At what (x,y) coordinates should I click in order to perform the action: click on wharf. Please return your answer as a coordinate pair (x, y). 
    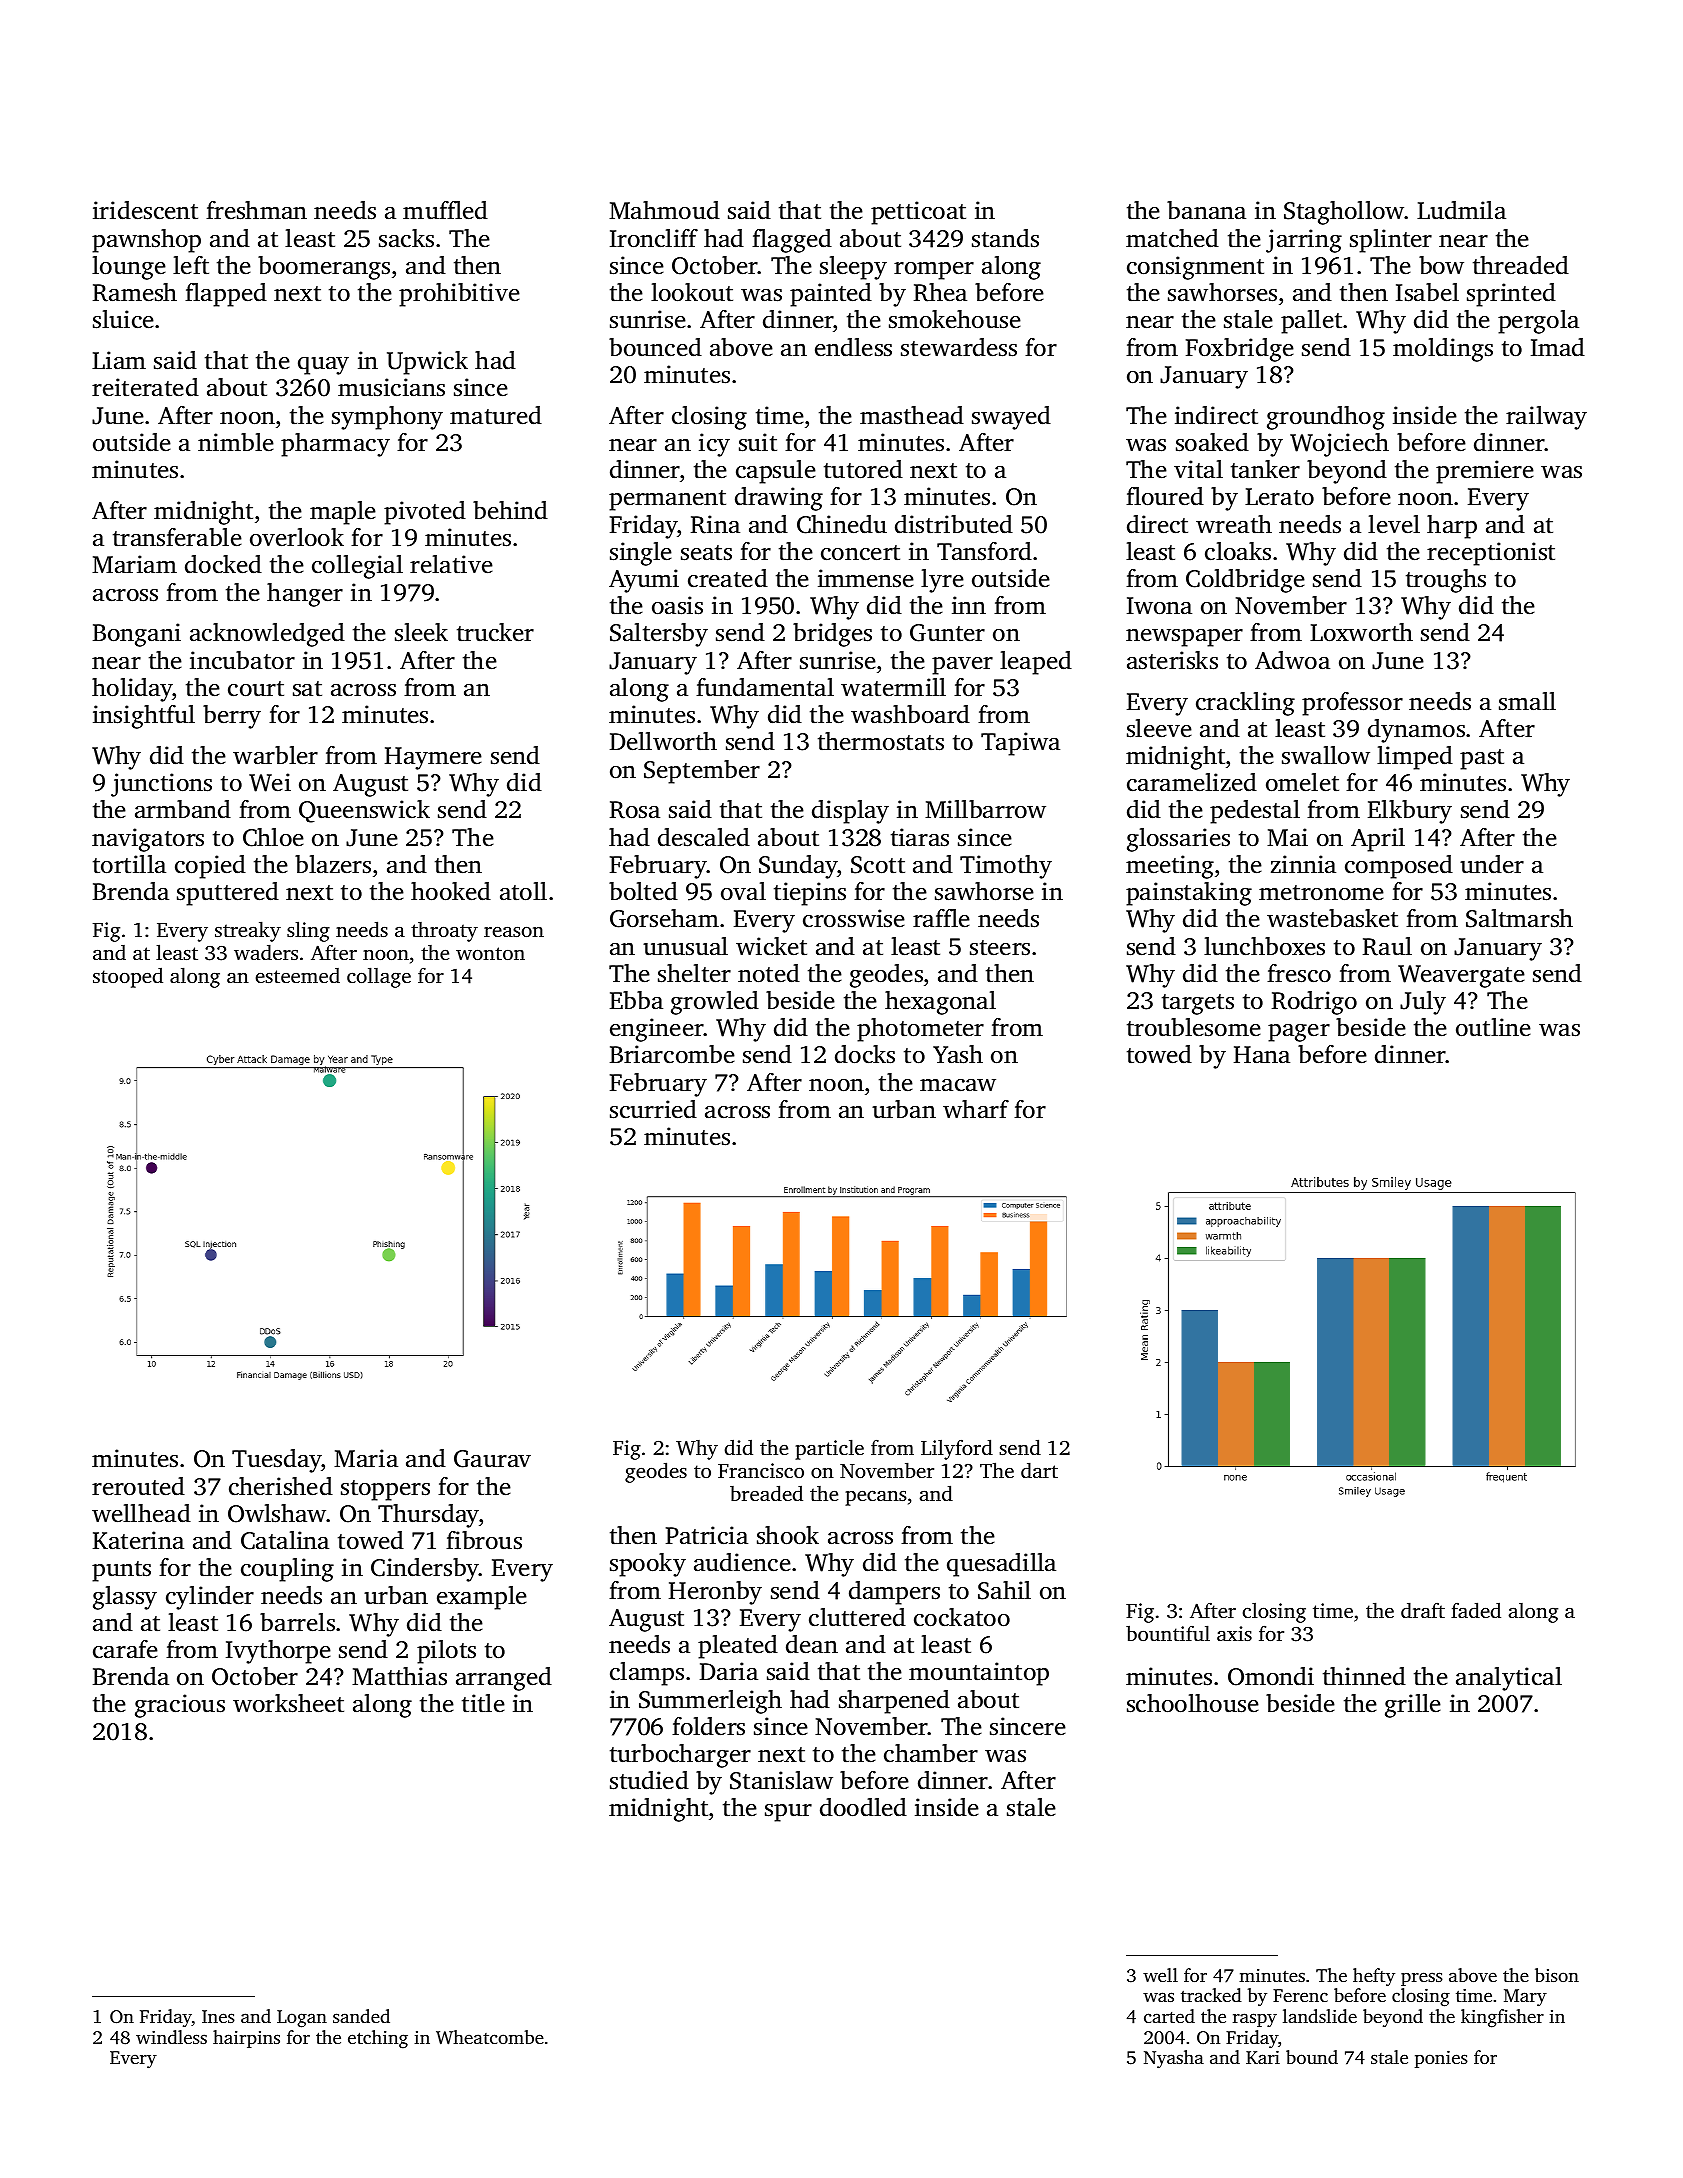
    Looking at the image, I should click on (976, 1109).
